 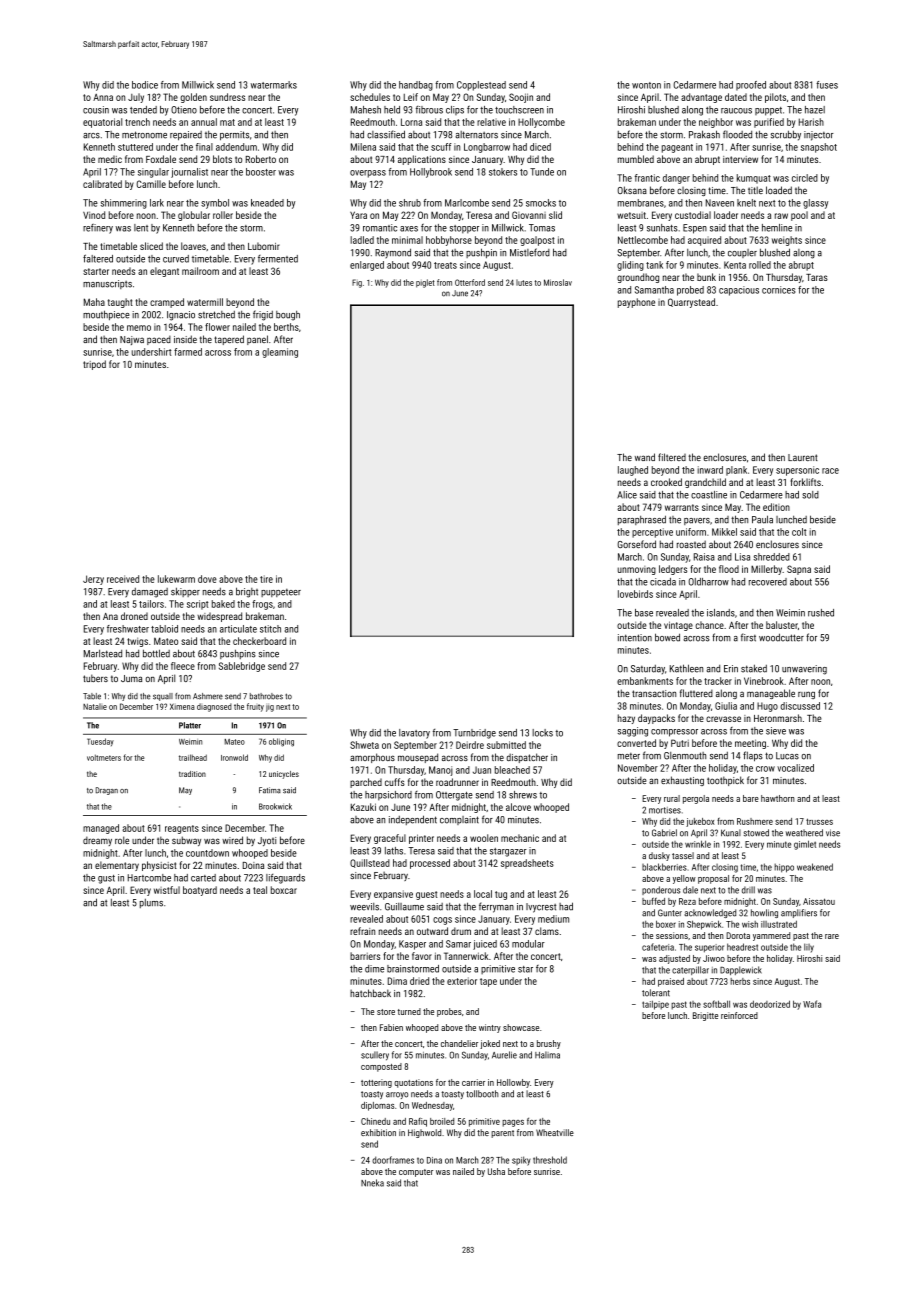 I want to click on role, so click(x=122, y=840).
